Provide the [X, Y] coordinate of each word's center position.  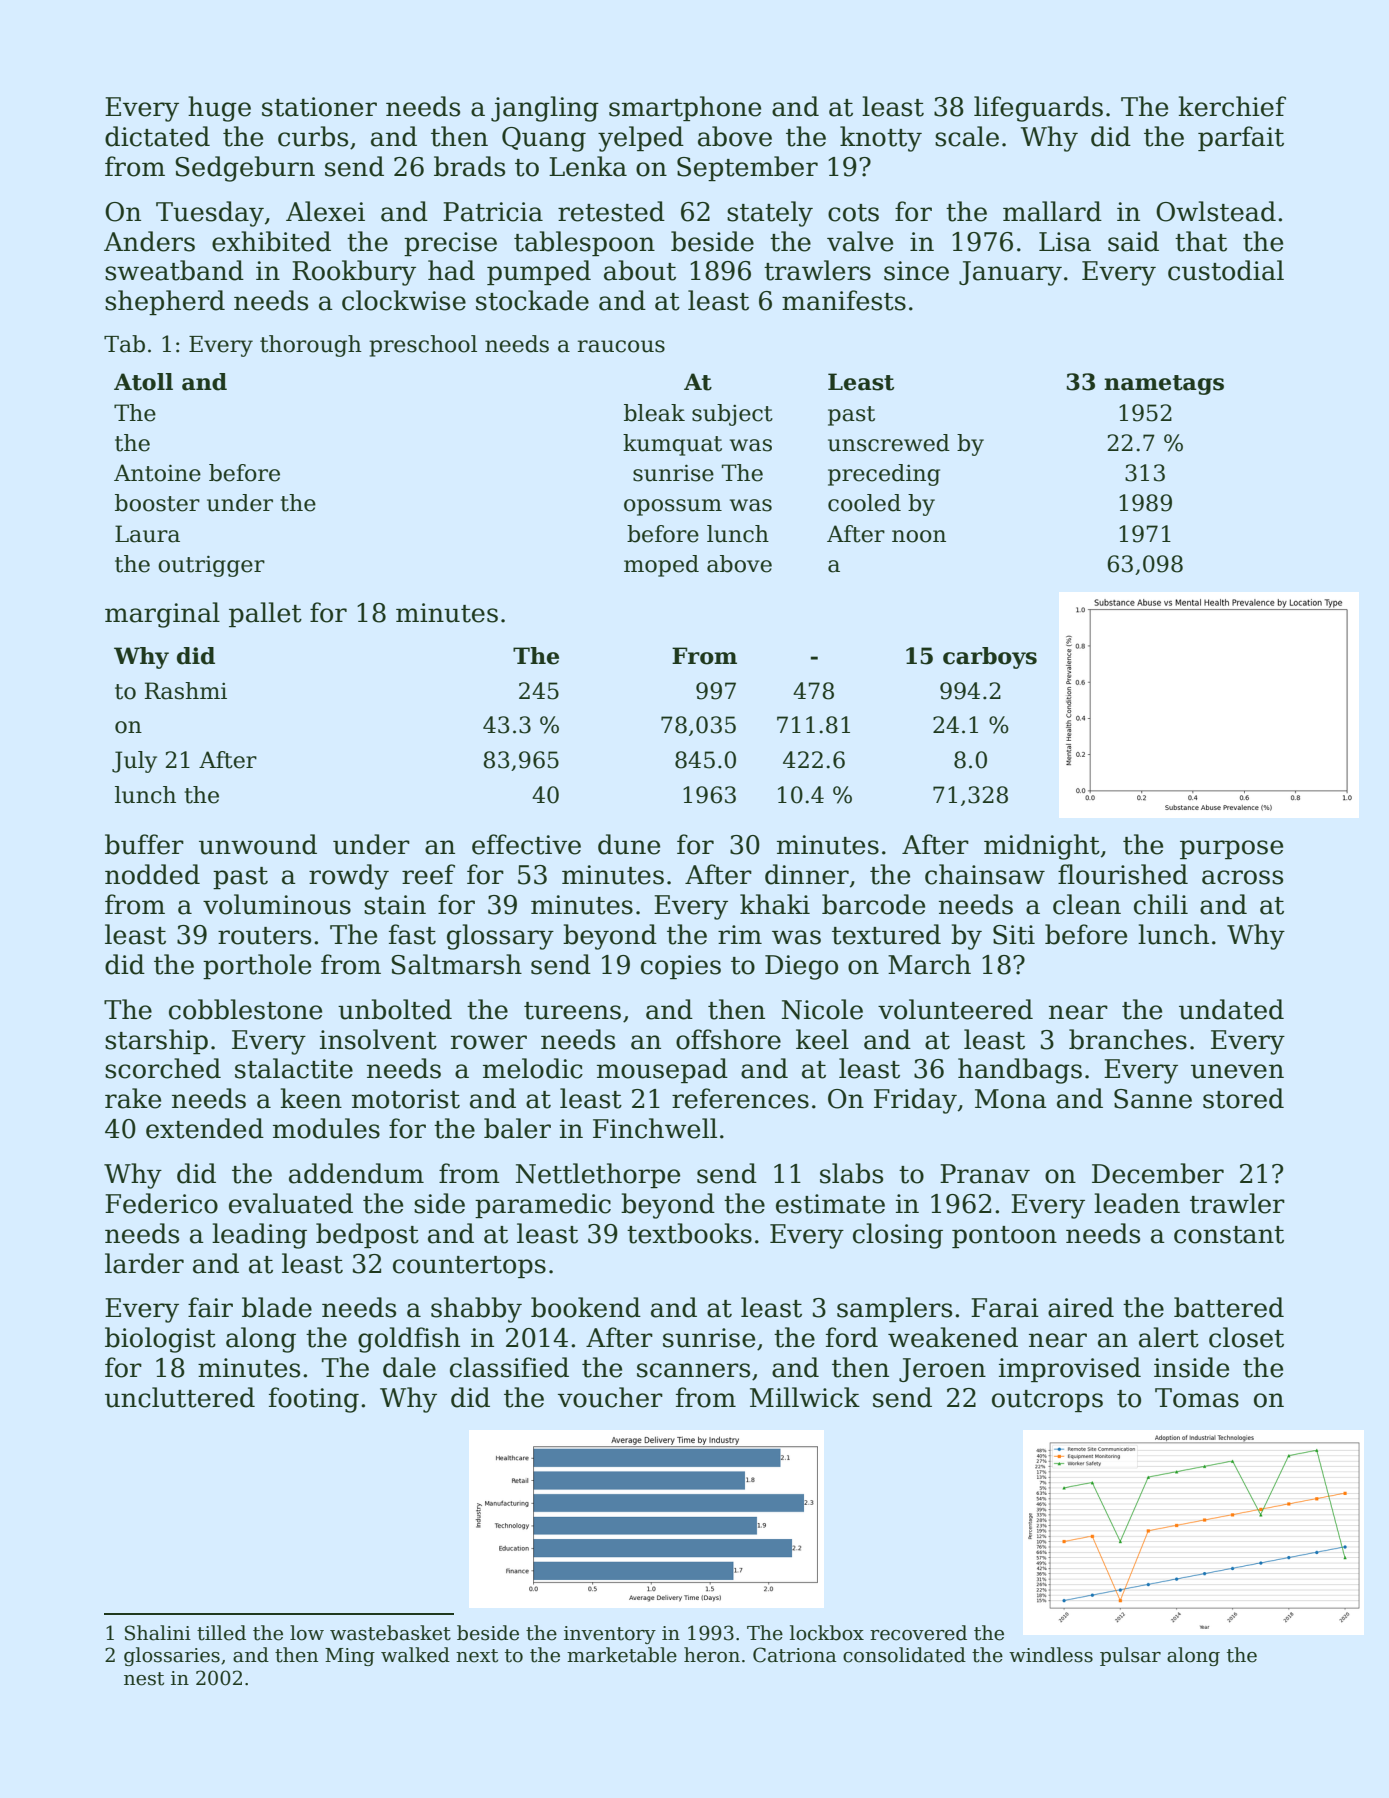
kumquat [672, 445]
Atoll [143, 382]
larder [144, 1263]
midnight [1042, 847]
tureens [572, 1011]
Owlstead [1216, 211]
